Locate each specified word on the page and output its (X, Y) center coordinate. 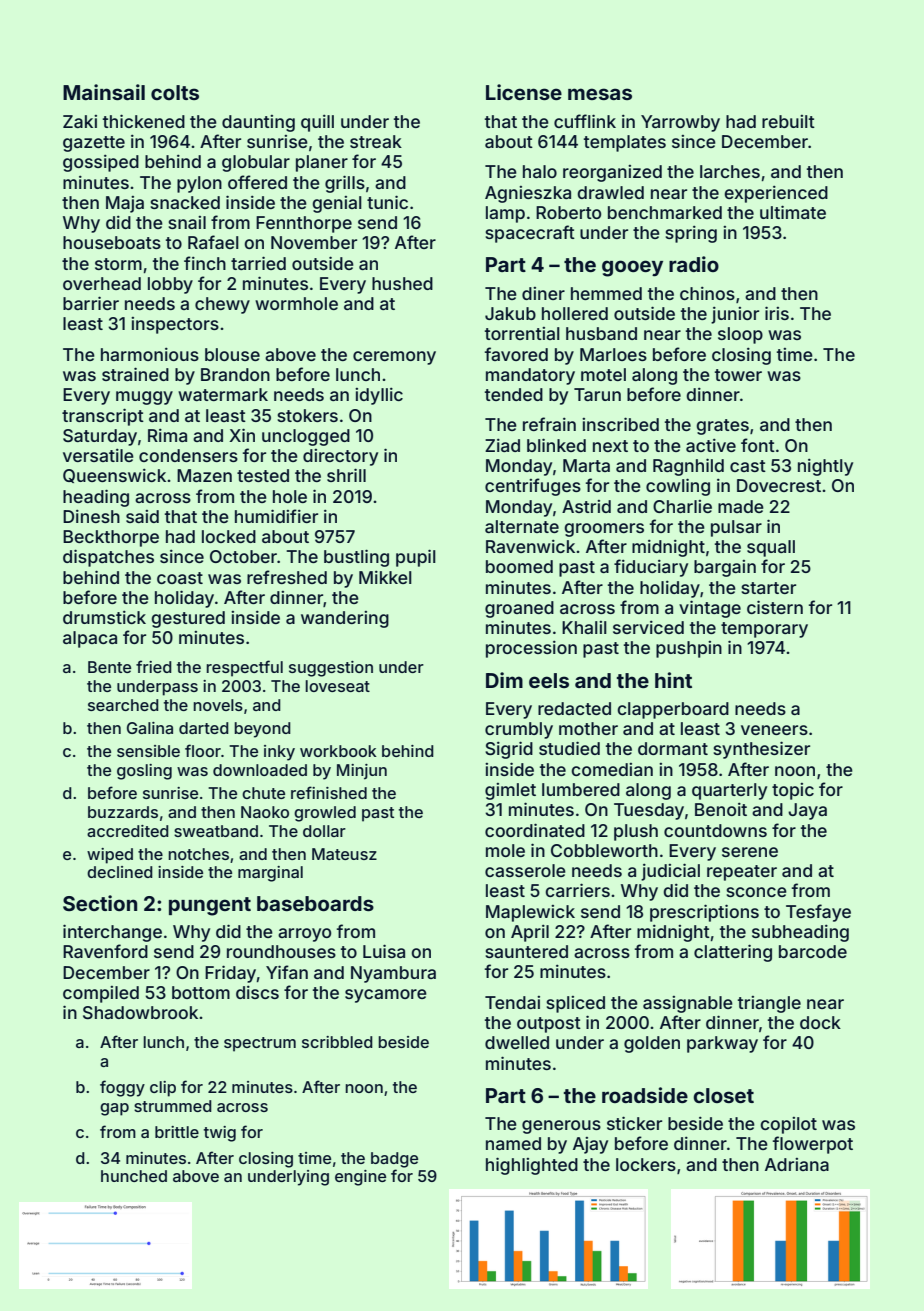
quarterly (729, 791)
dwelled (517, 1042)
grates (722, 427)
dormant (673, 748)
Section (100, 903)
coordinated (535, 830)
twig (220, 1134)
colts (175, 92)
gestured (188, 619)
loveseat (337, 686)
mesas (600, 94)
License (524, 92)
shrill (346, 475)
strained (135, 374)
